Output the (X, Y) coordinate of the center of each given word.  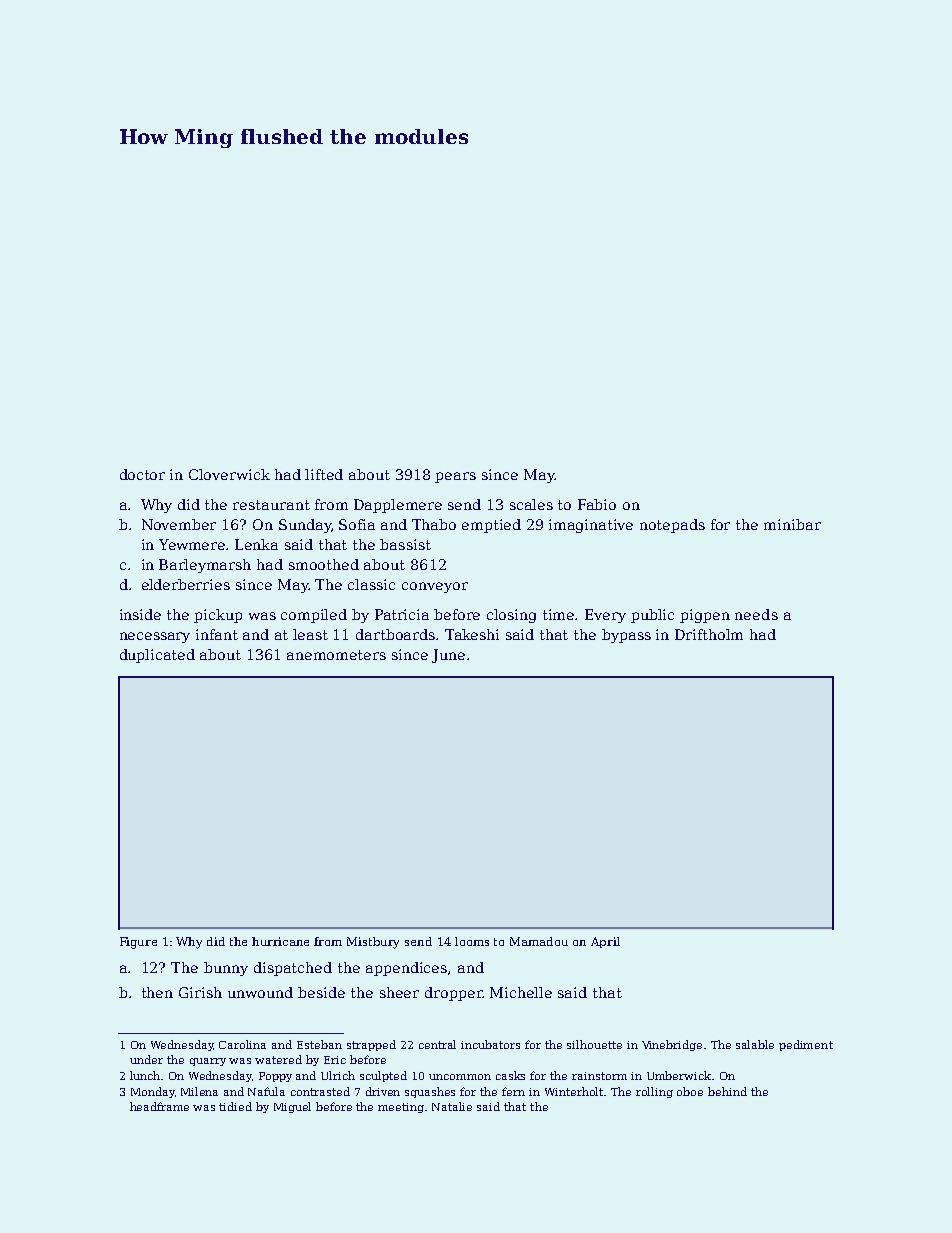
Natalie (452, 1106)
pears (455, 477)
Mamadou (539, 941)
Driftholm (709, 634)
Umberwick (679, 1075)
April (605, 942)
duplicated (157, 656)
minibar (792, 524)
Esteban (319, 1044)
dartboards (396, 634)
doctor (142, 474)
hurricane (280, 941)
